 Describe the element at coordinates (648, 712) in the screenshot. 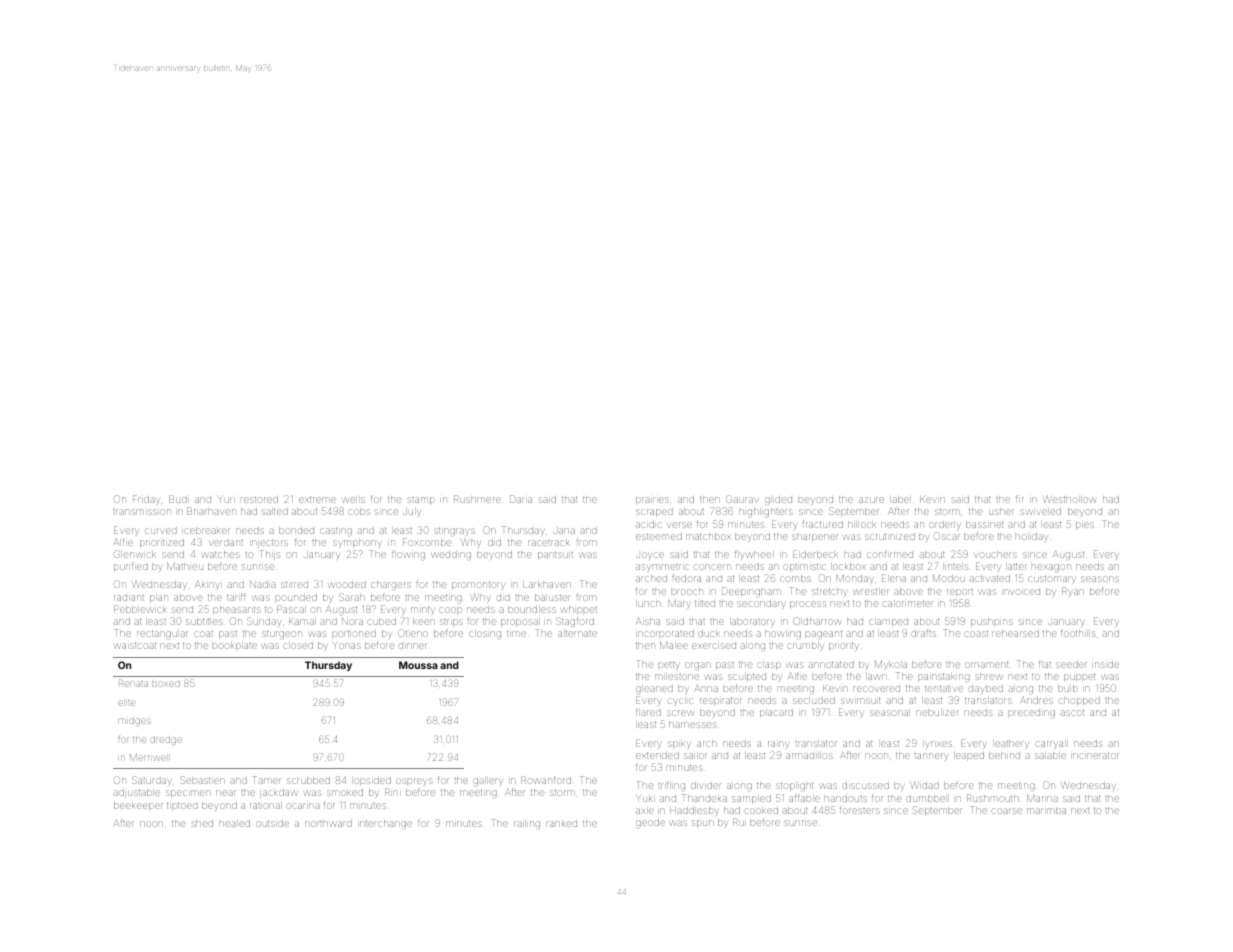

I see `flared` at that location.
